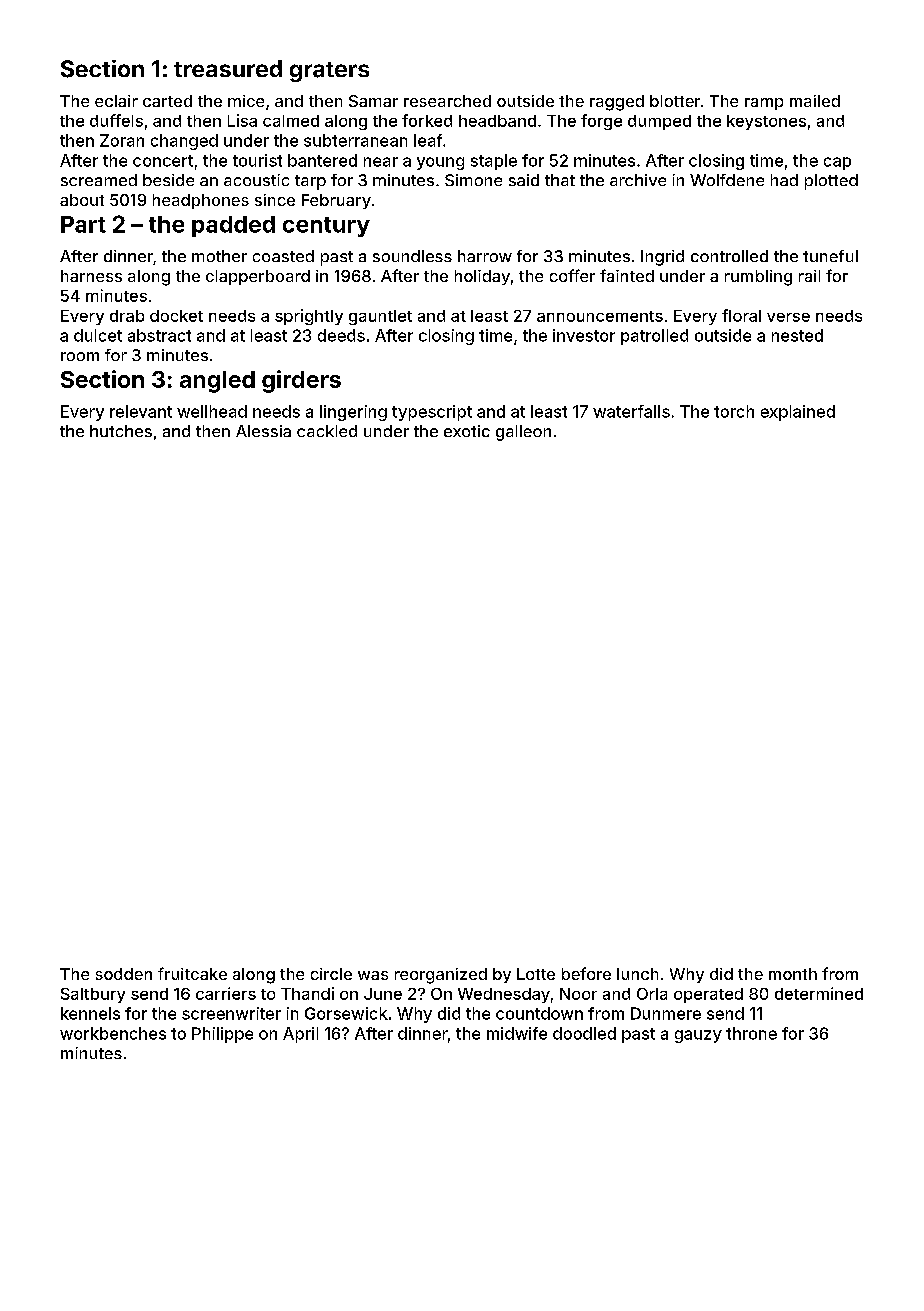  What do you see at coordinates (116, 101) in the page?
I see `eclair` at bounding box center [116, 101].
